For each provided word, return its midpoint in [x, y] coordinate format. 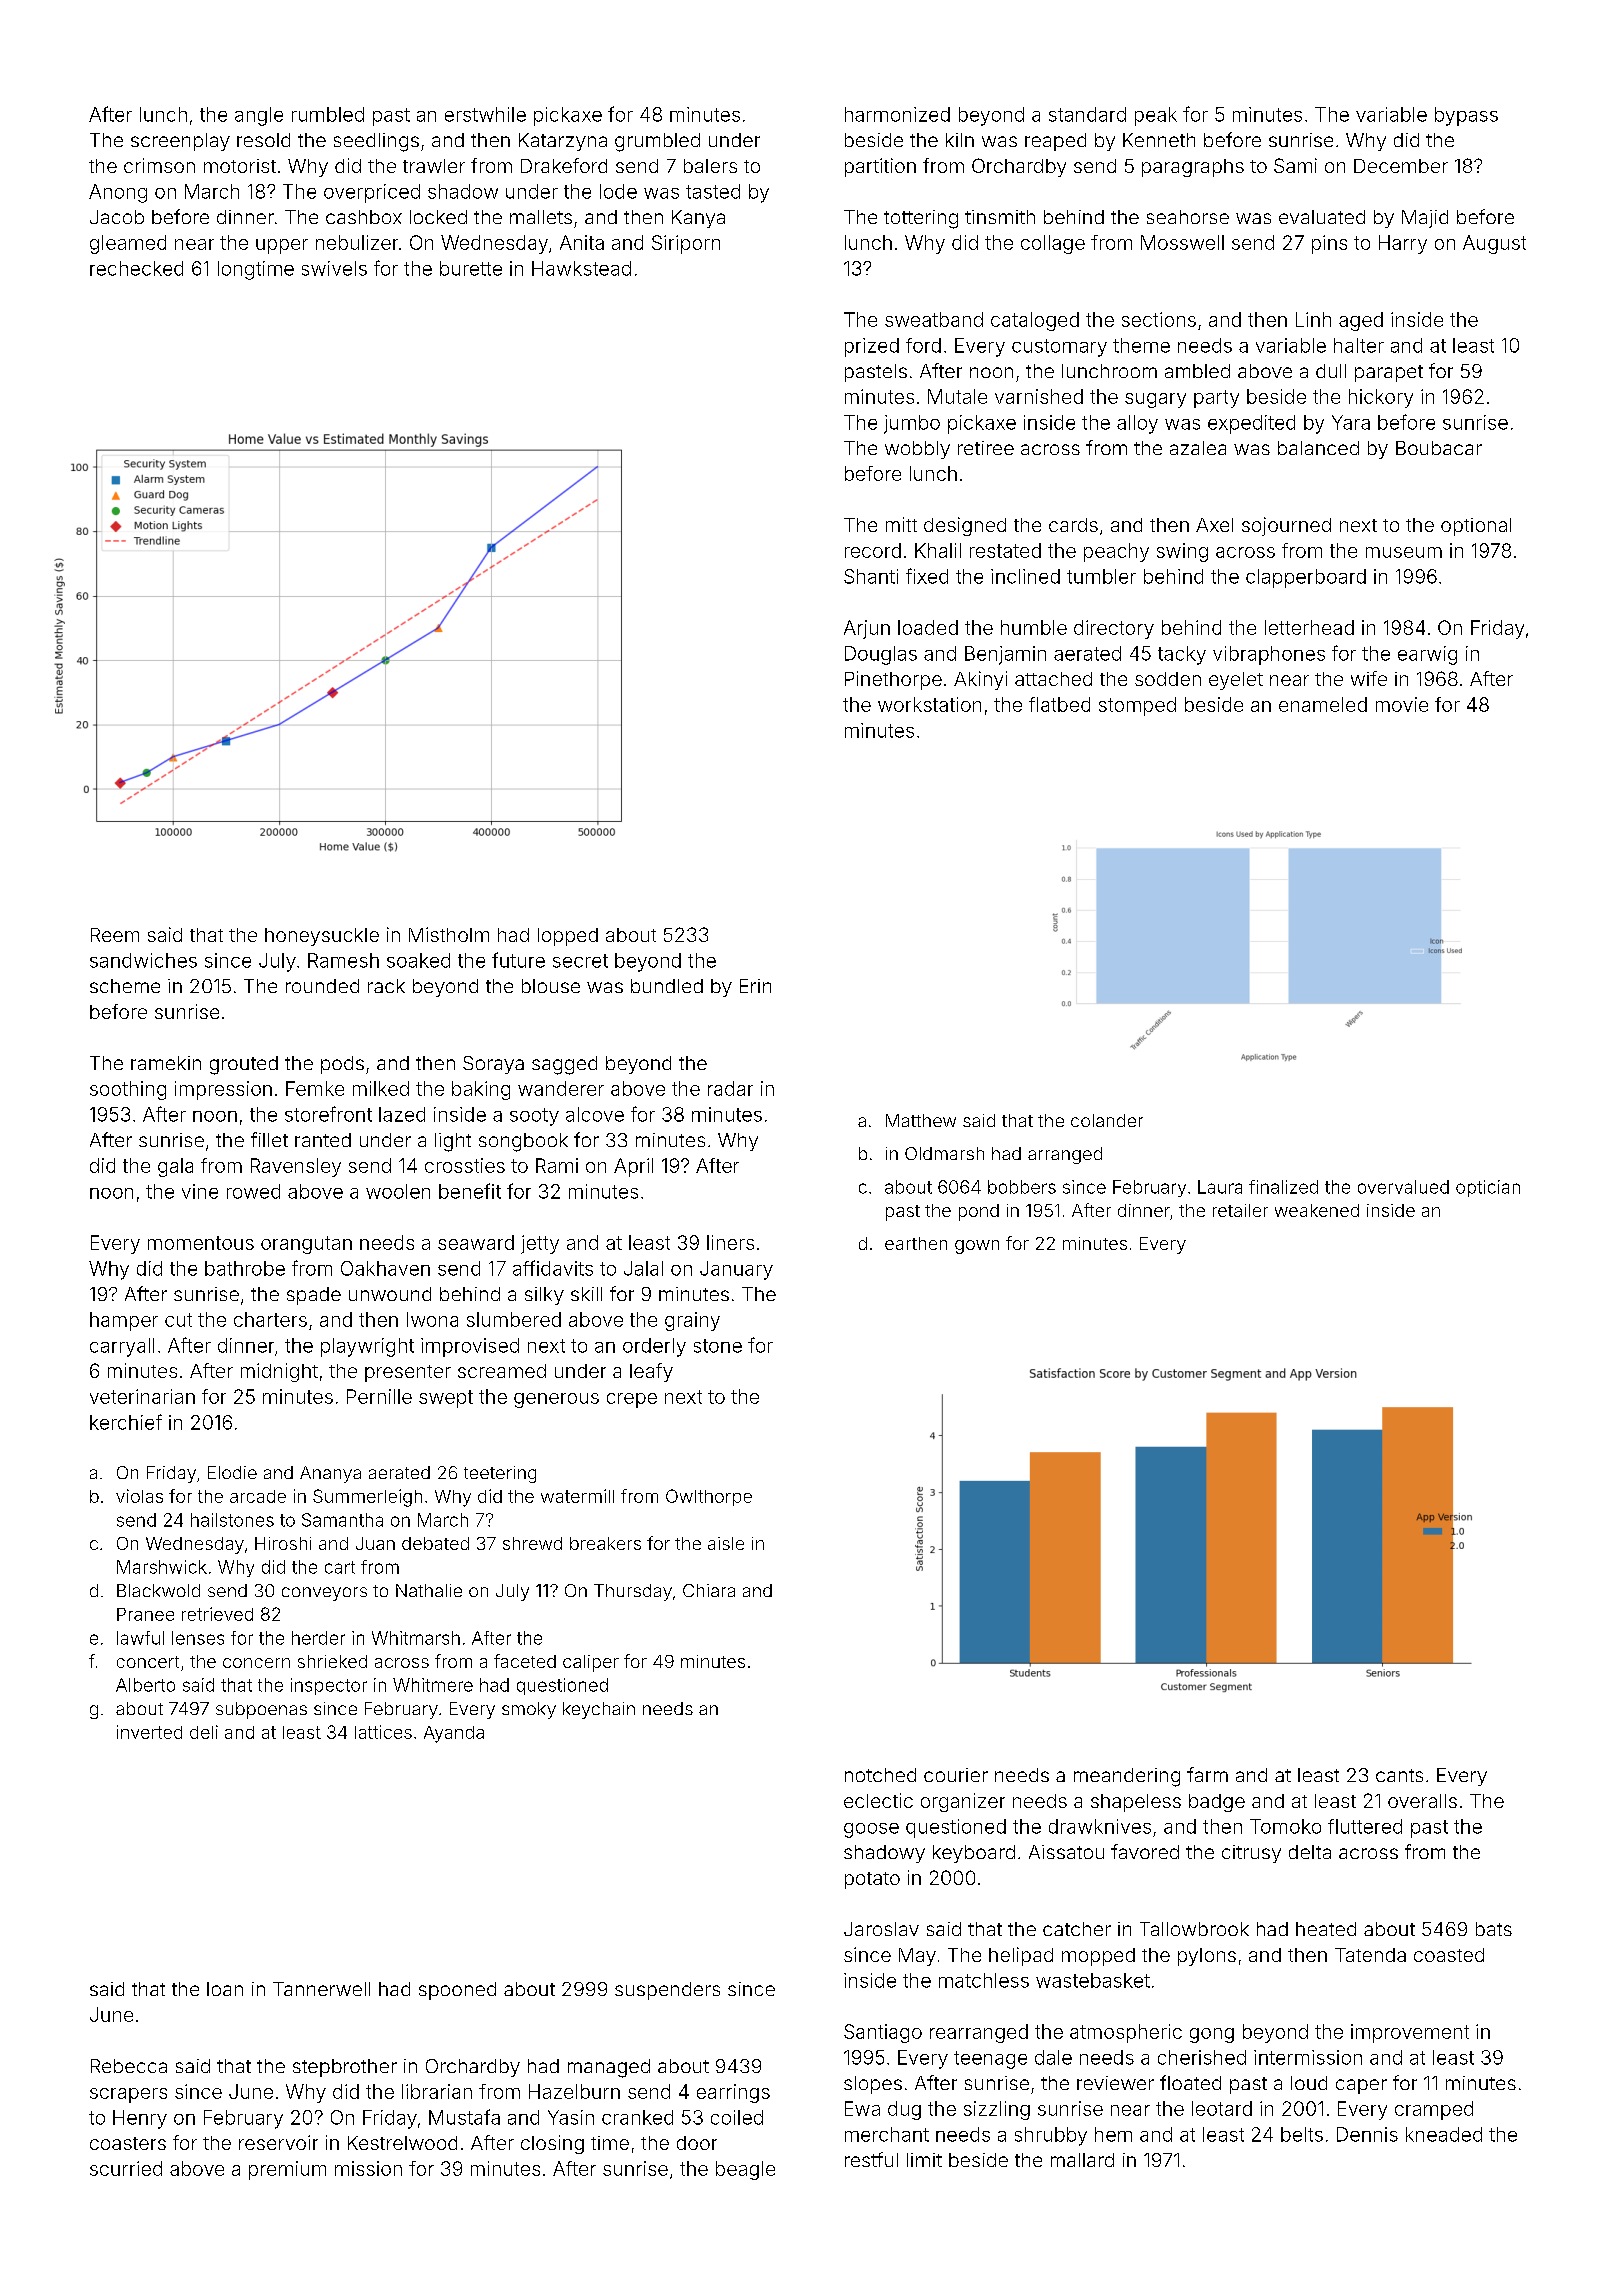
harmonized [897, 114]
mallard [1082, 2160]
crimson [159, 165]
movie [1402, 704]
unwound [390, 1294]
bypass [1466, 116]
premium [287, 2170]
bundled [667, 986]
